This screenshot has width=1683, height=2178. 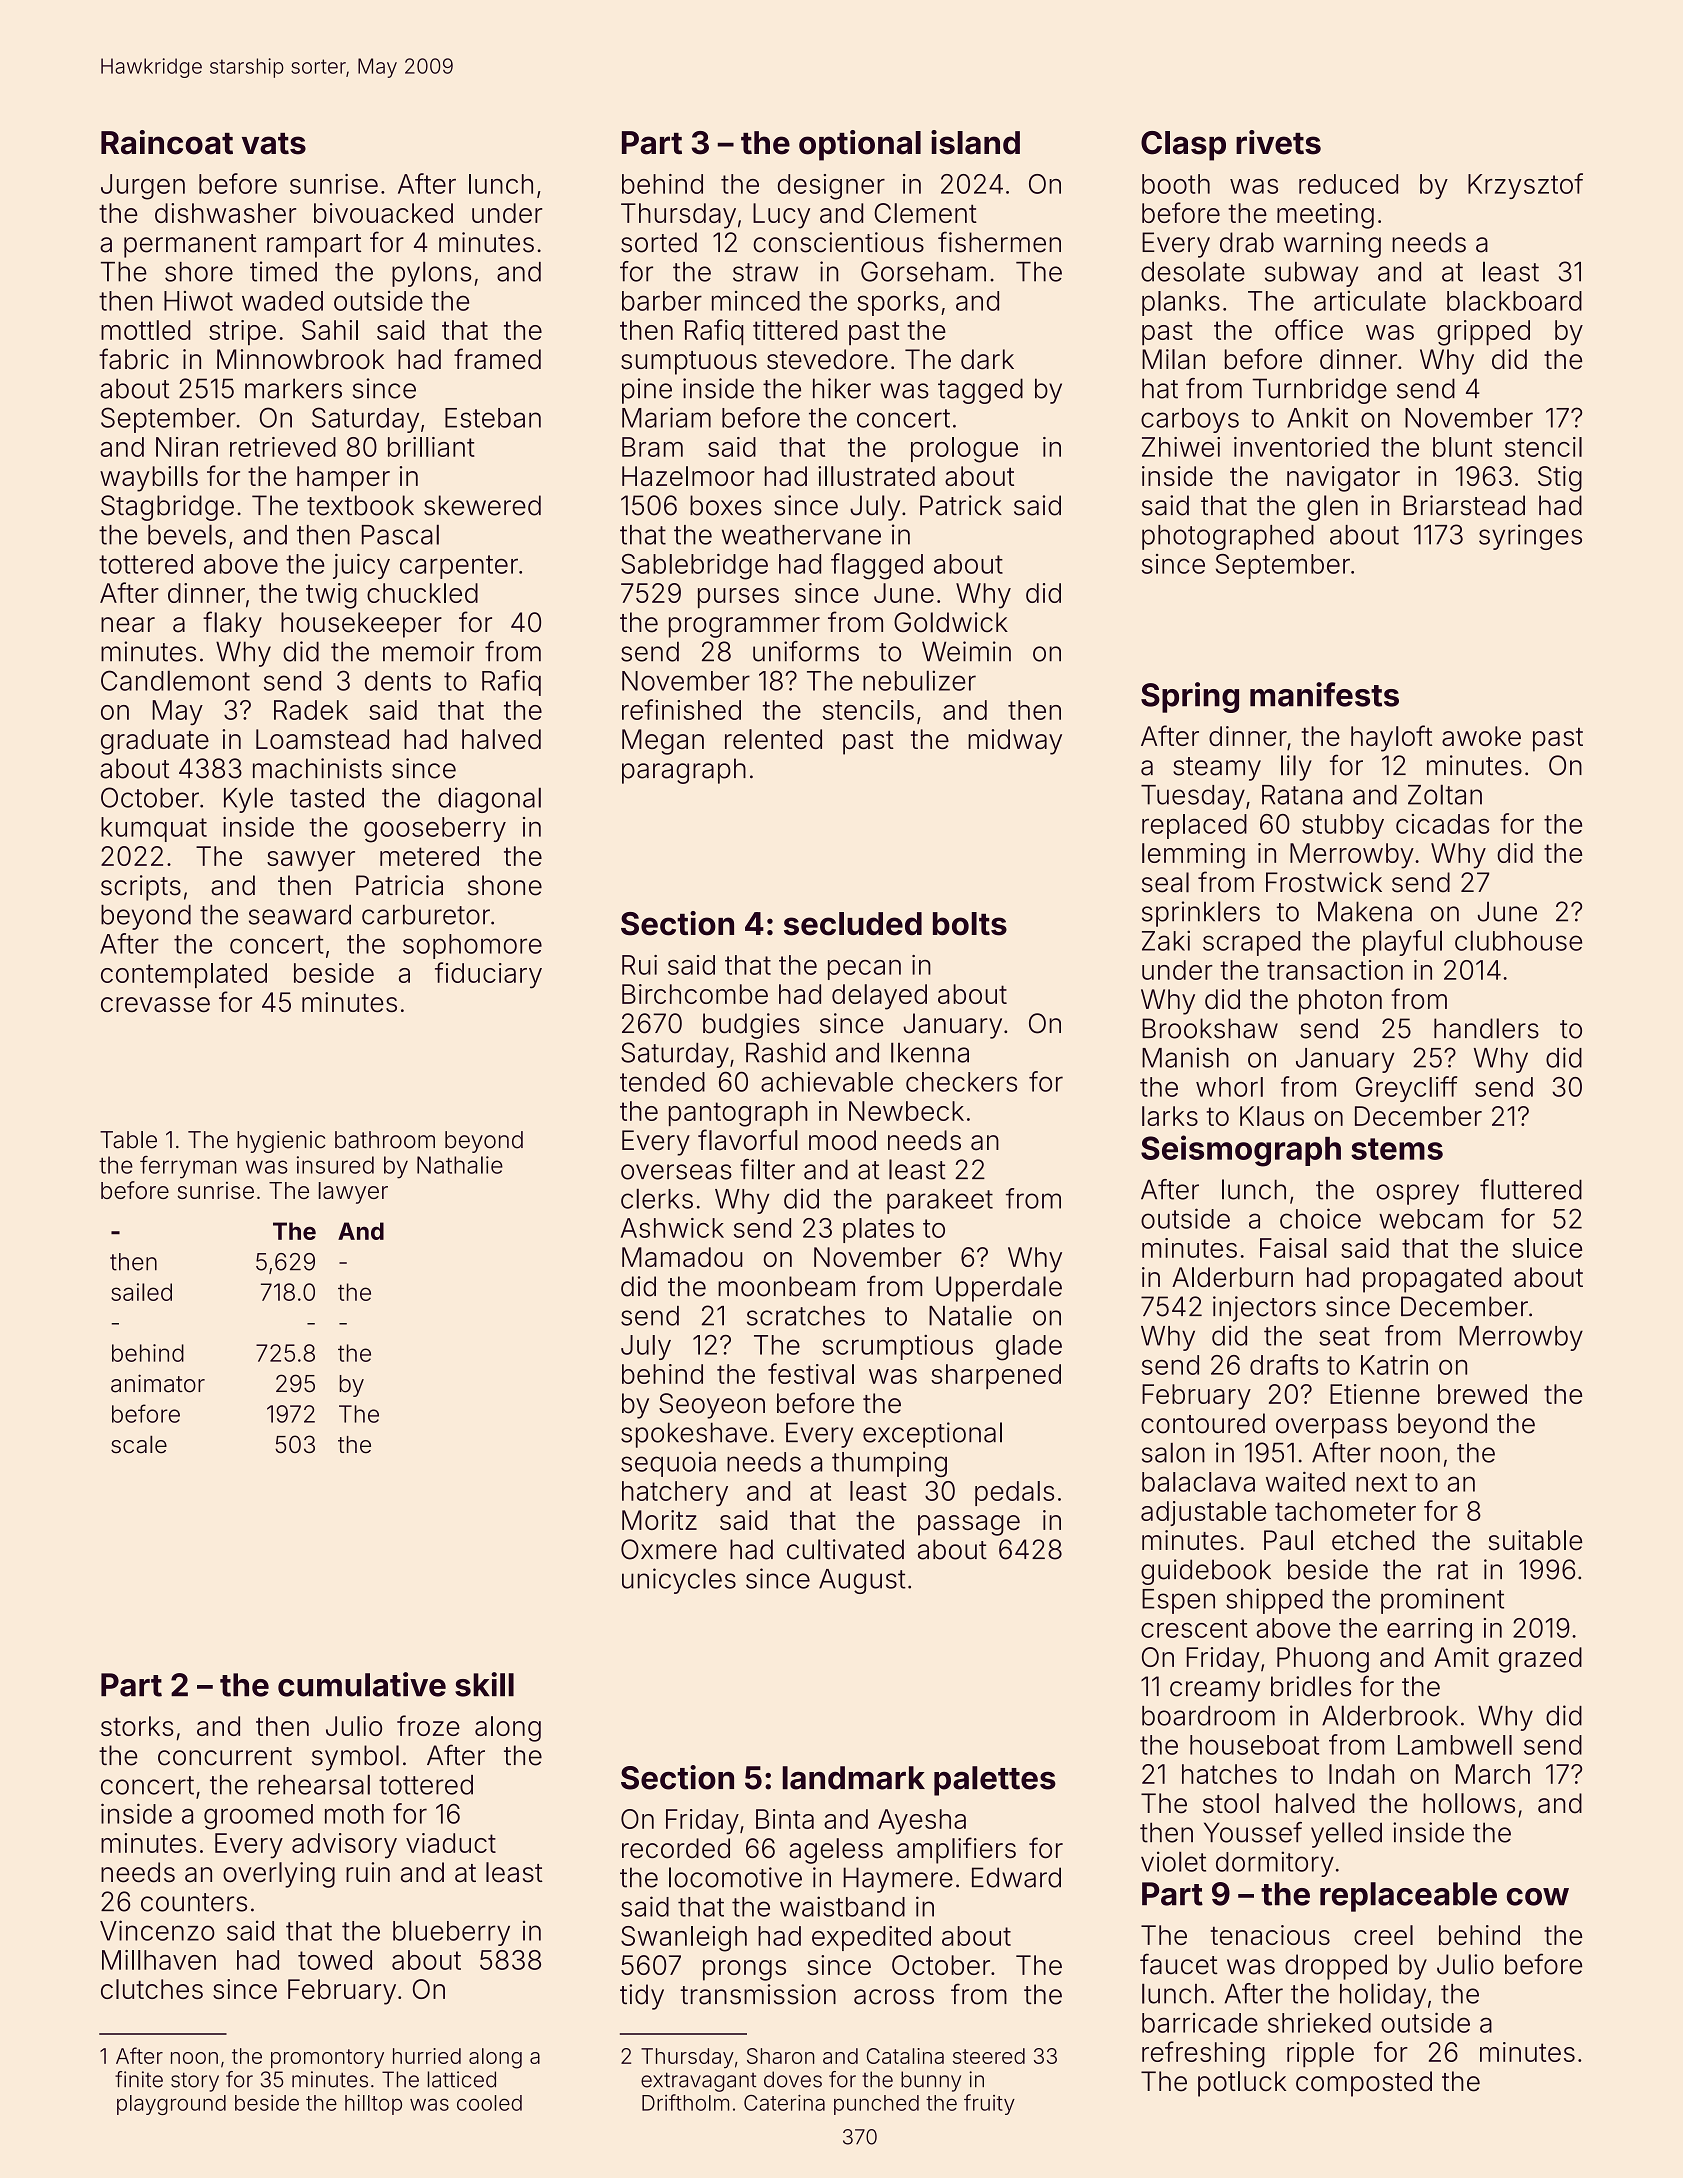 I want to click on cooled, so click(x=489, y=2103).
